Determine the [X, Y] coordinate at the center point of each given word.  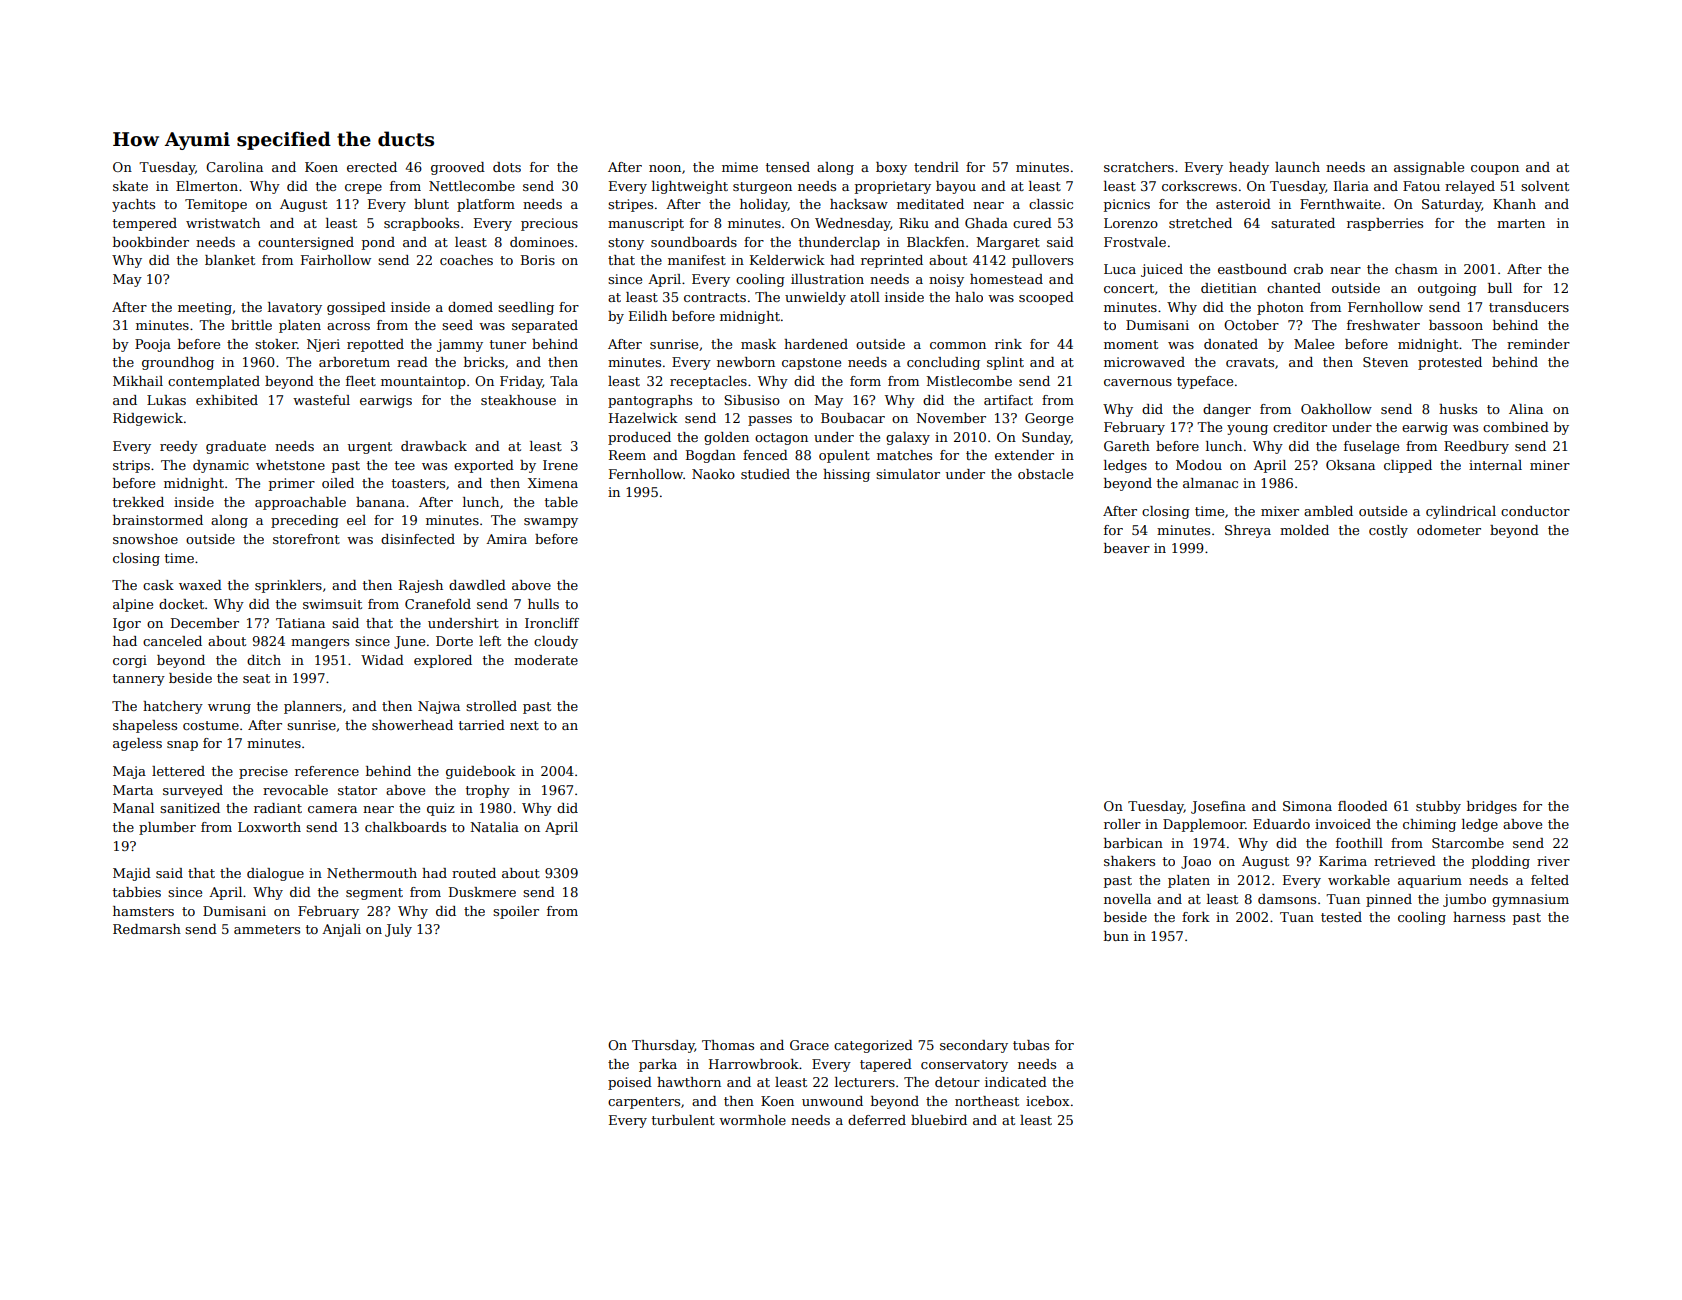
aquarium [1430, 881]
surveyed [193, 791]
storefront [306, 539]
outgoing [1447, 289]
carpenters [644, 1103]
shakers [1129, 861]
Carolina [234, 167]
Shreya [1248, 531]
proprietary [893, 187]
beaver [1127, 548]
